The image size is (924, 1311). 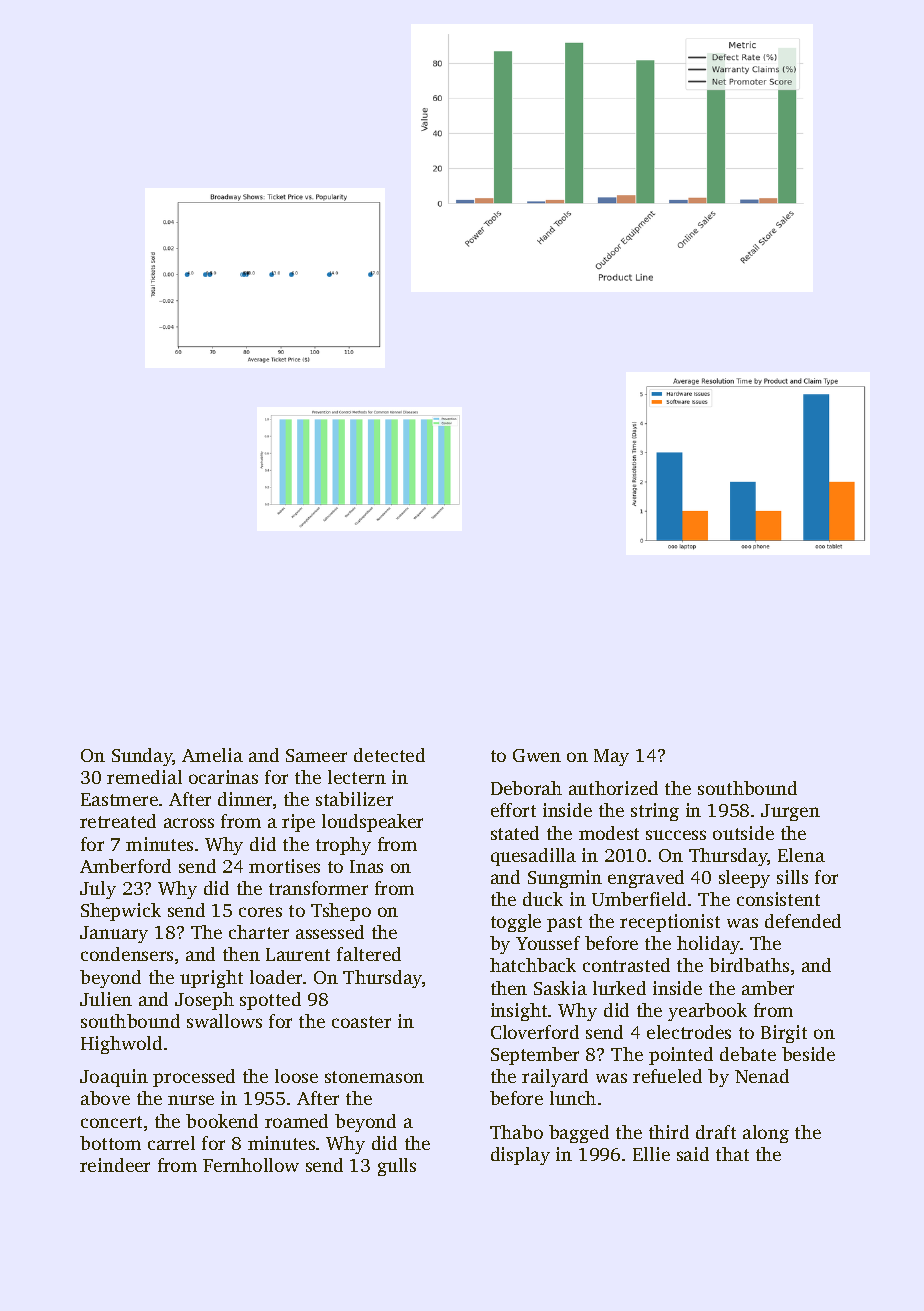 What do you see at coordinates (318, 888) in the screenshot?
I see `transformer` at bounding box center [318, 888].
